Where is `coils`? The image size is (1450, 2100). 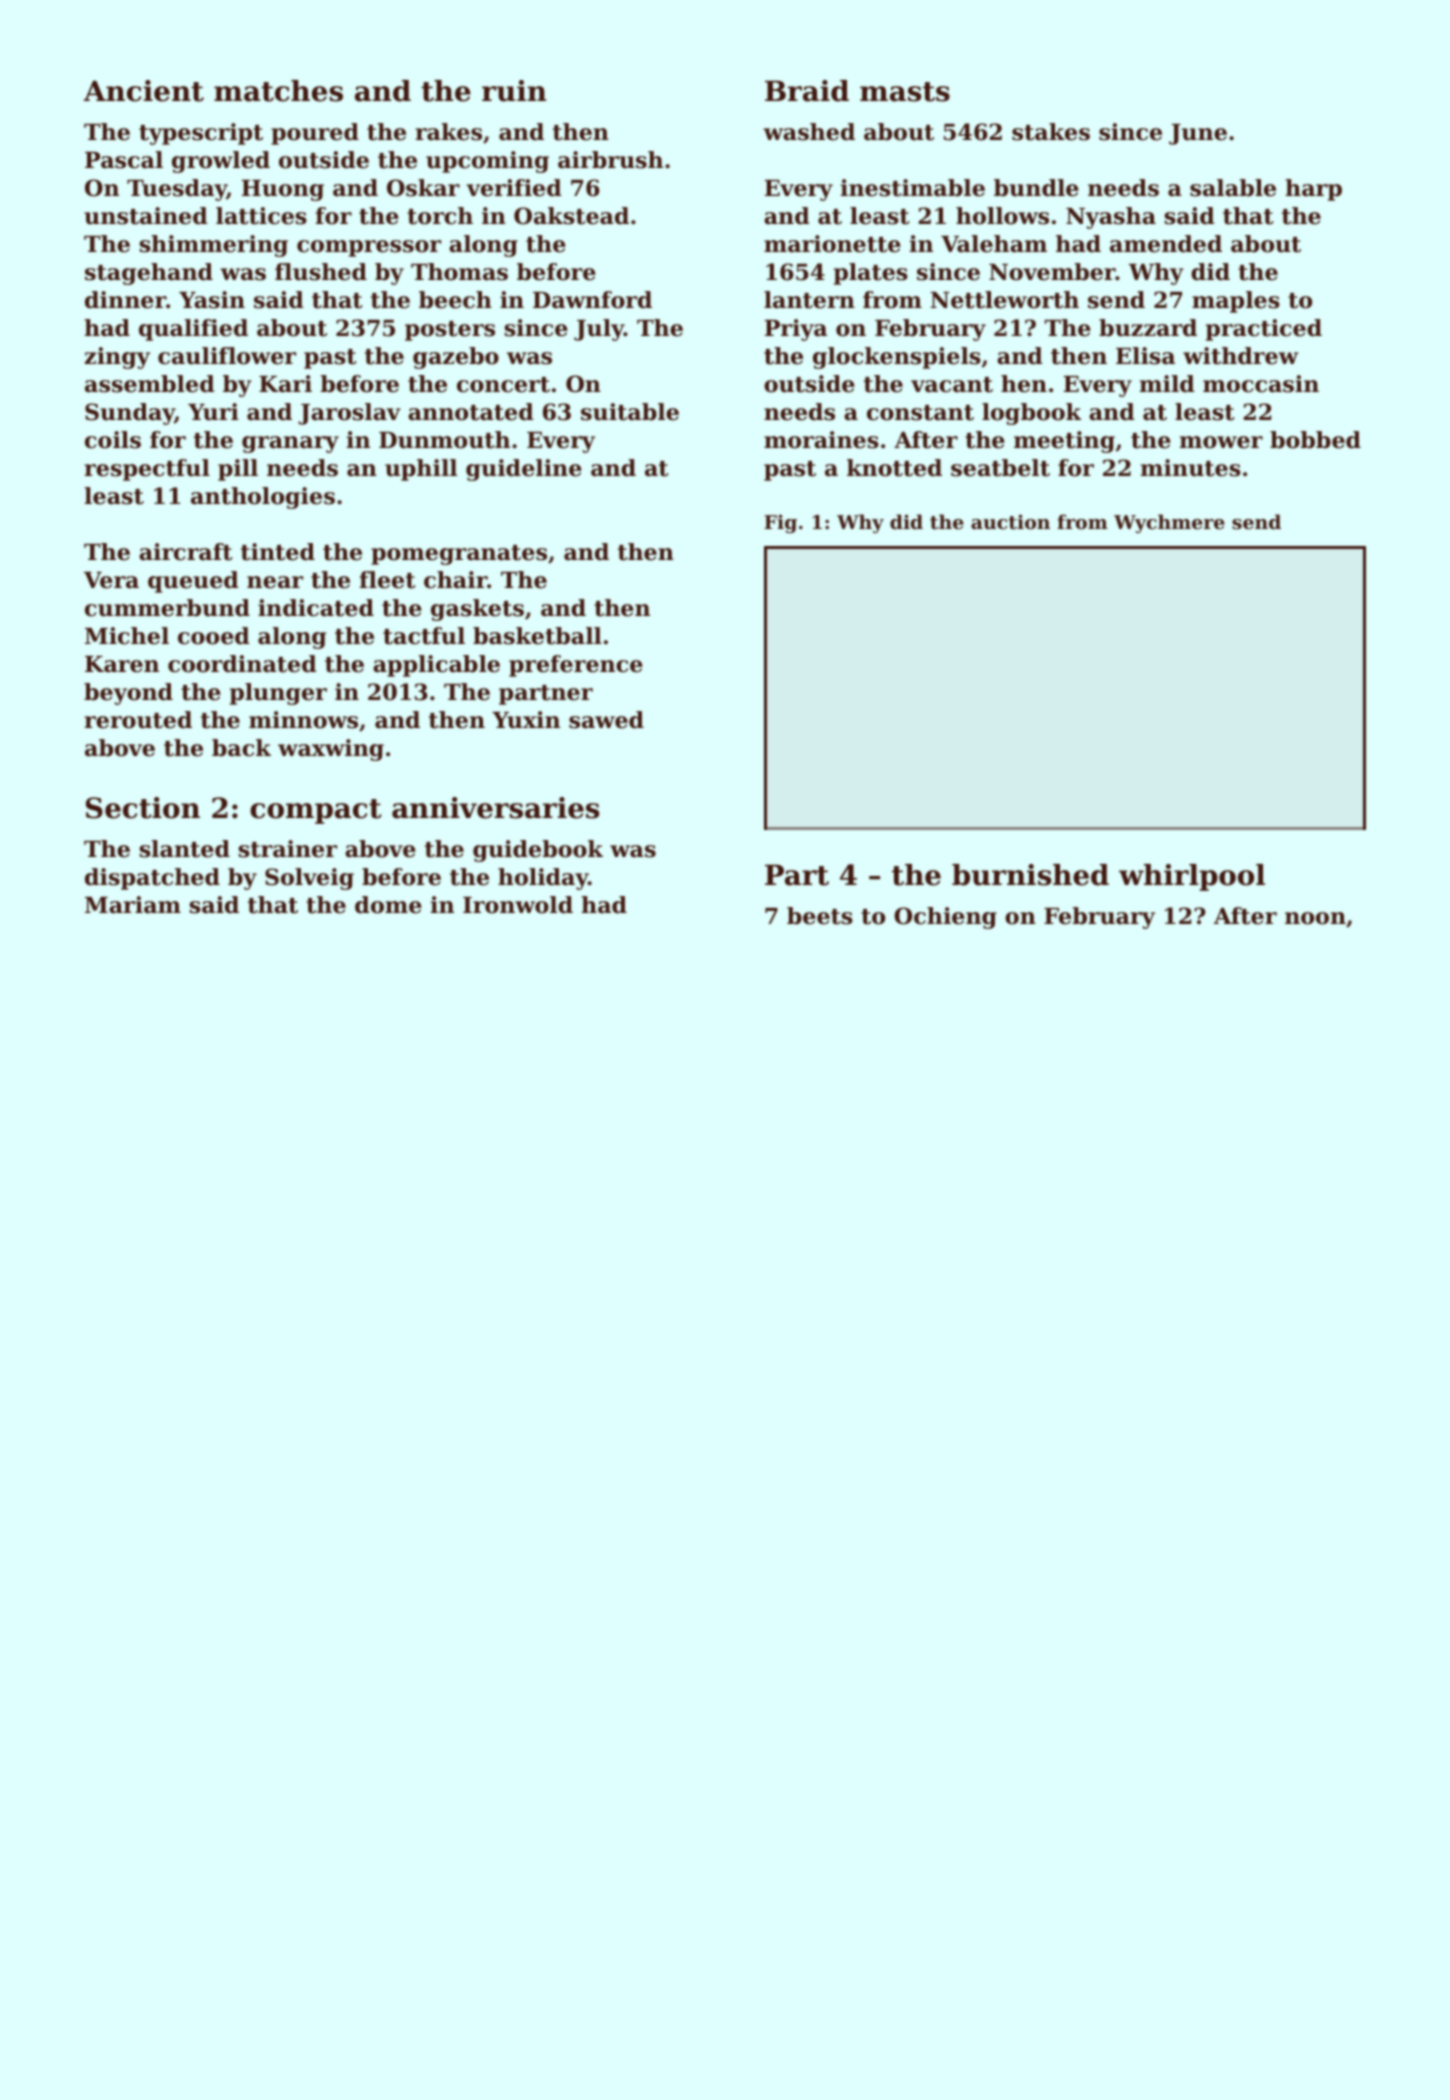
coils is located at coordinates (113, 440).
